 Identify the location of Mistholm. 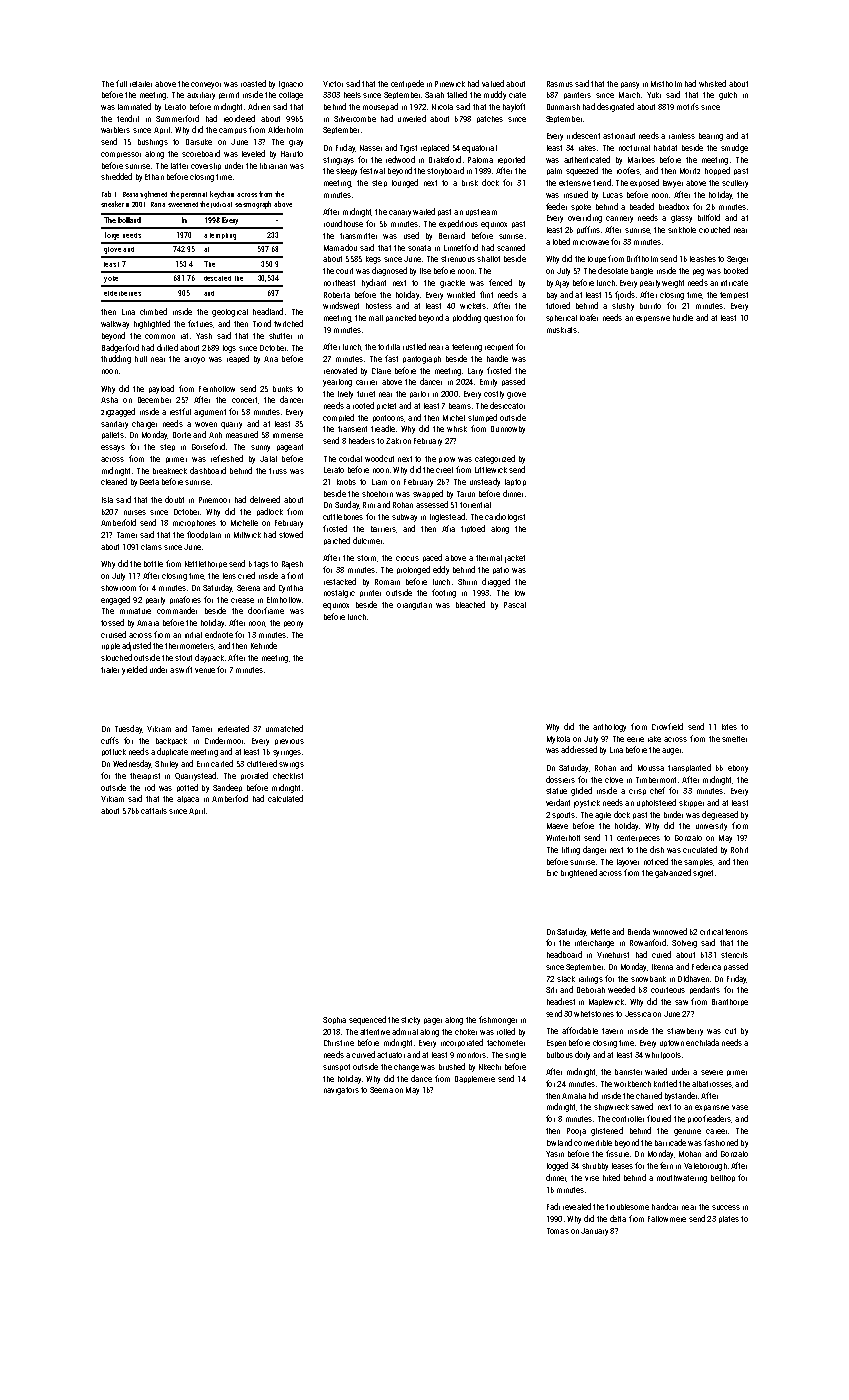
(666, 84).
